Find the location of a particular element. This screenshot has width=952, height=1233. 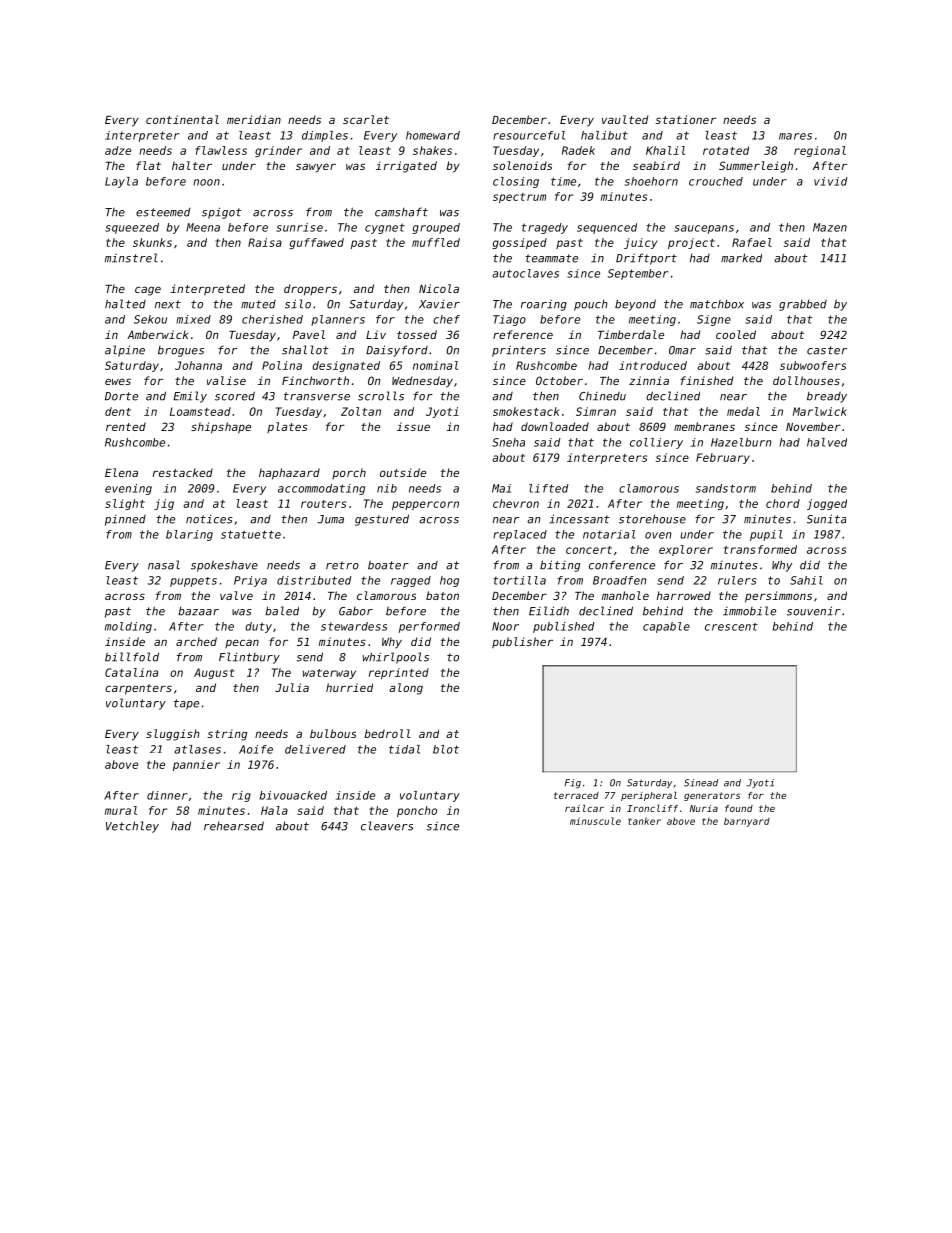

issue is located at coordinates (413, 426).
